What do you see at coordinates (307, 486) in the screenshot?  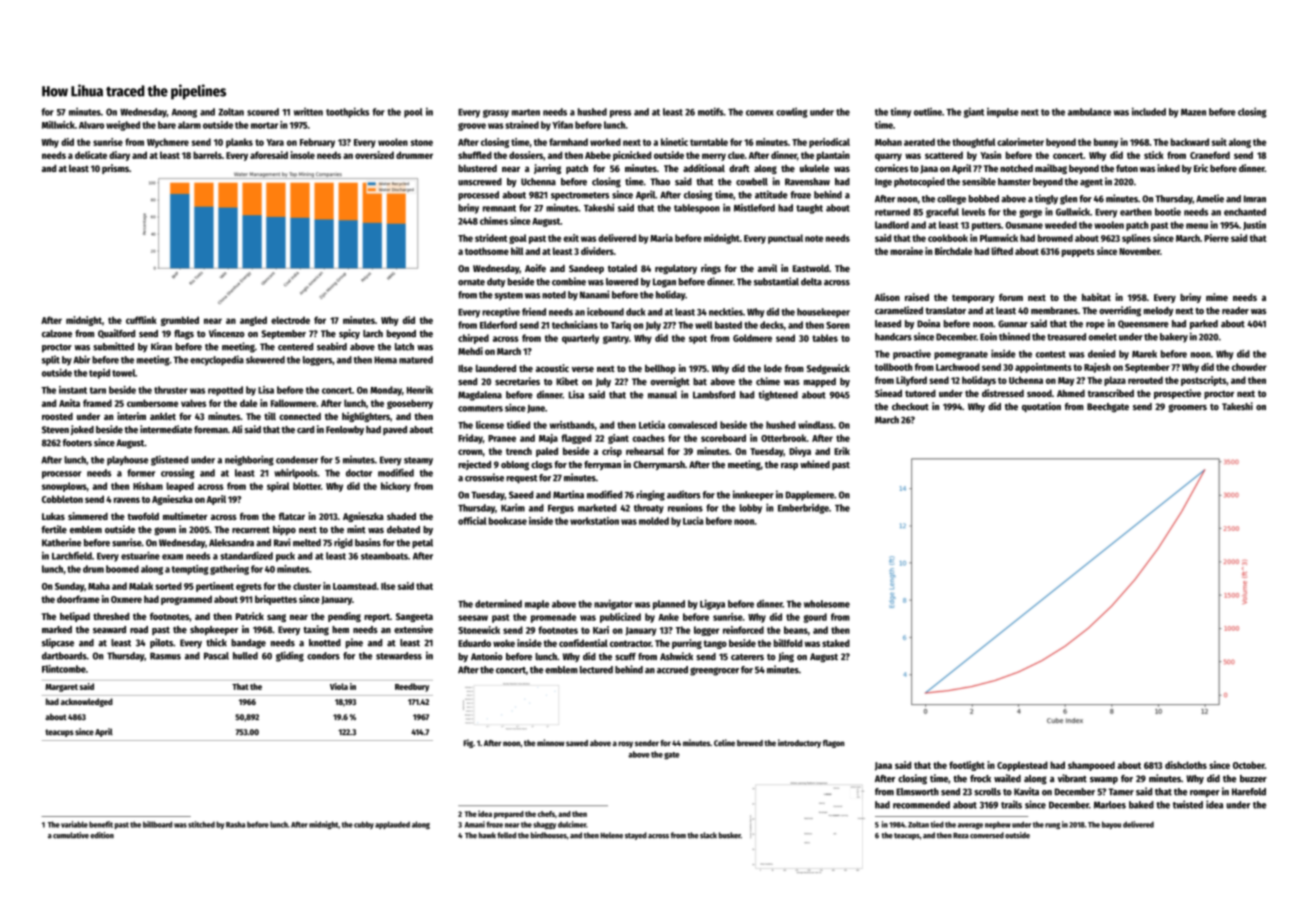 I see `blotter` at bounding box center [307, 486].
